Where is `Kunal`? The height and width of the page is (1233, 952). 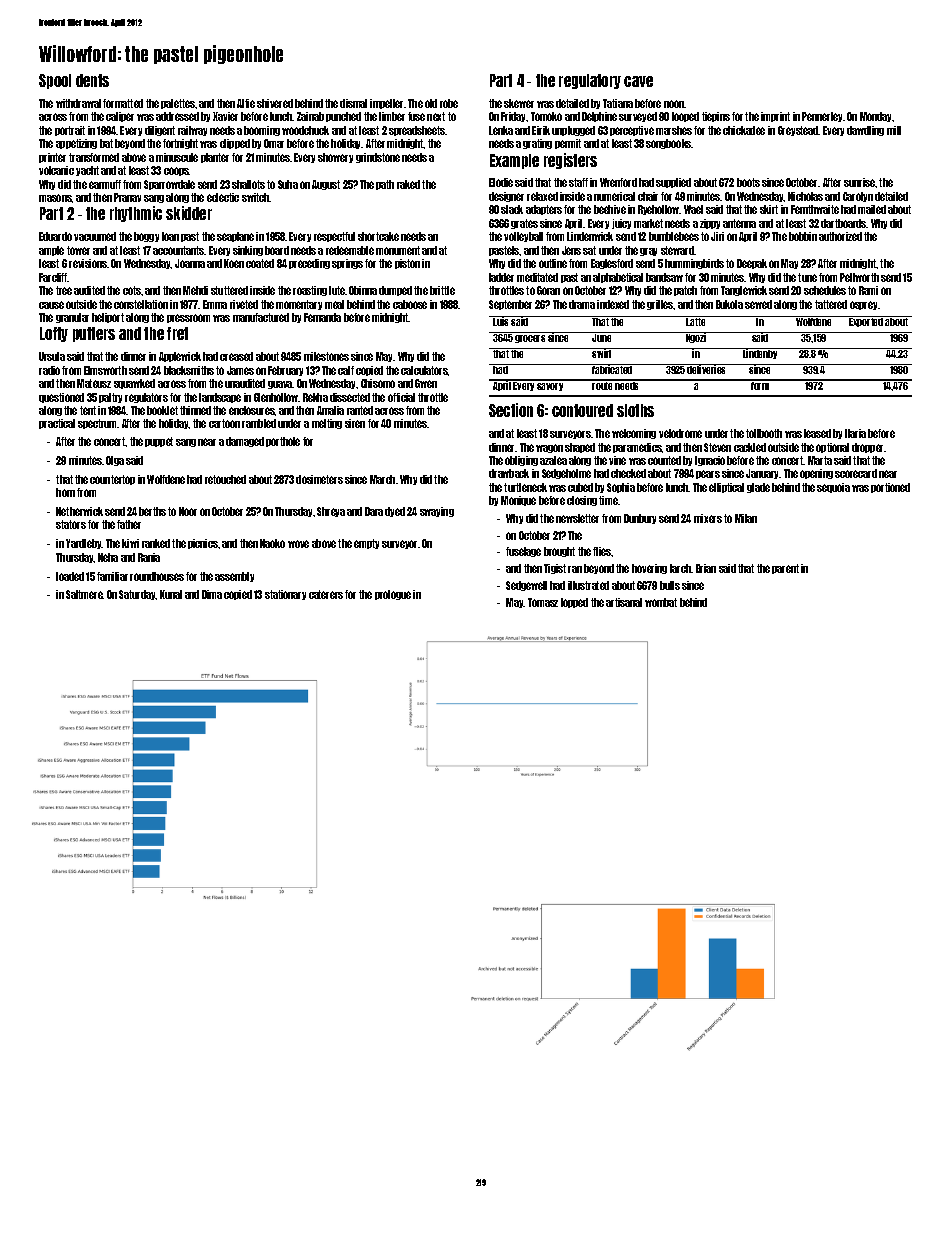 Kunal is located at coordinates (171, 594).
